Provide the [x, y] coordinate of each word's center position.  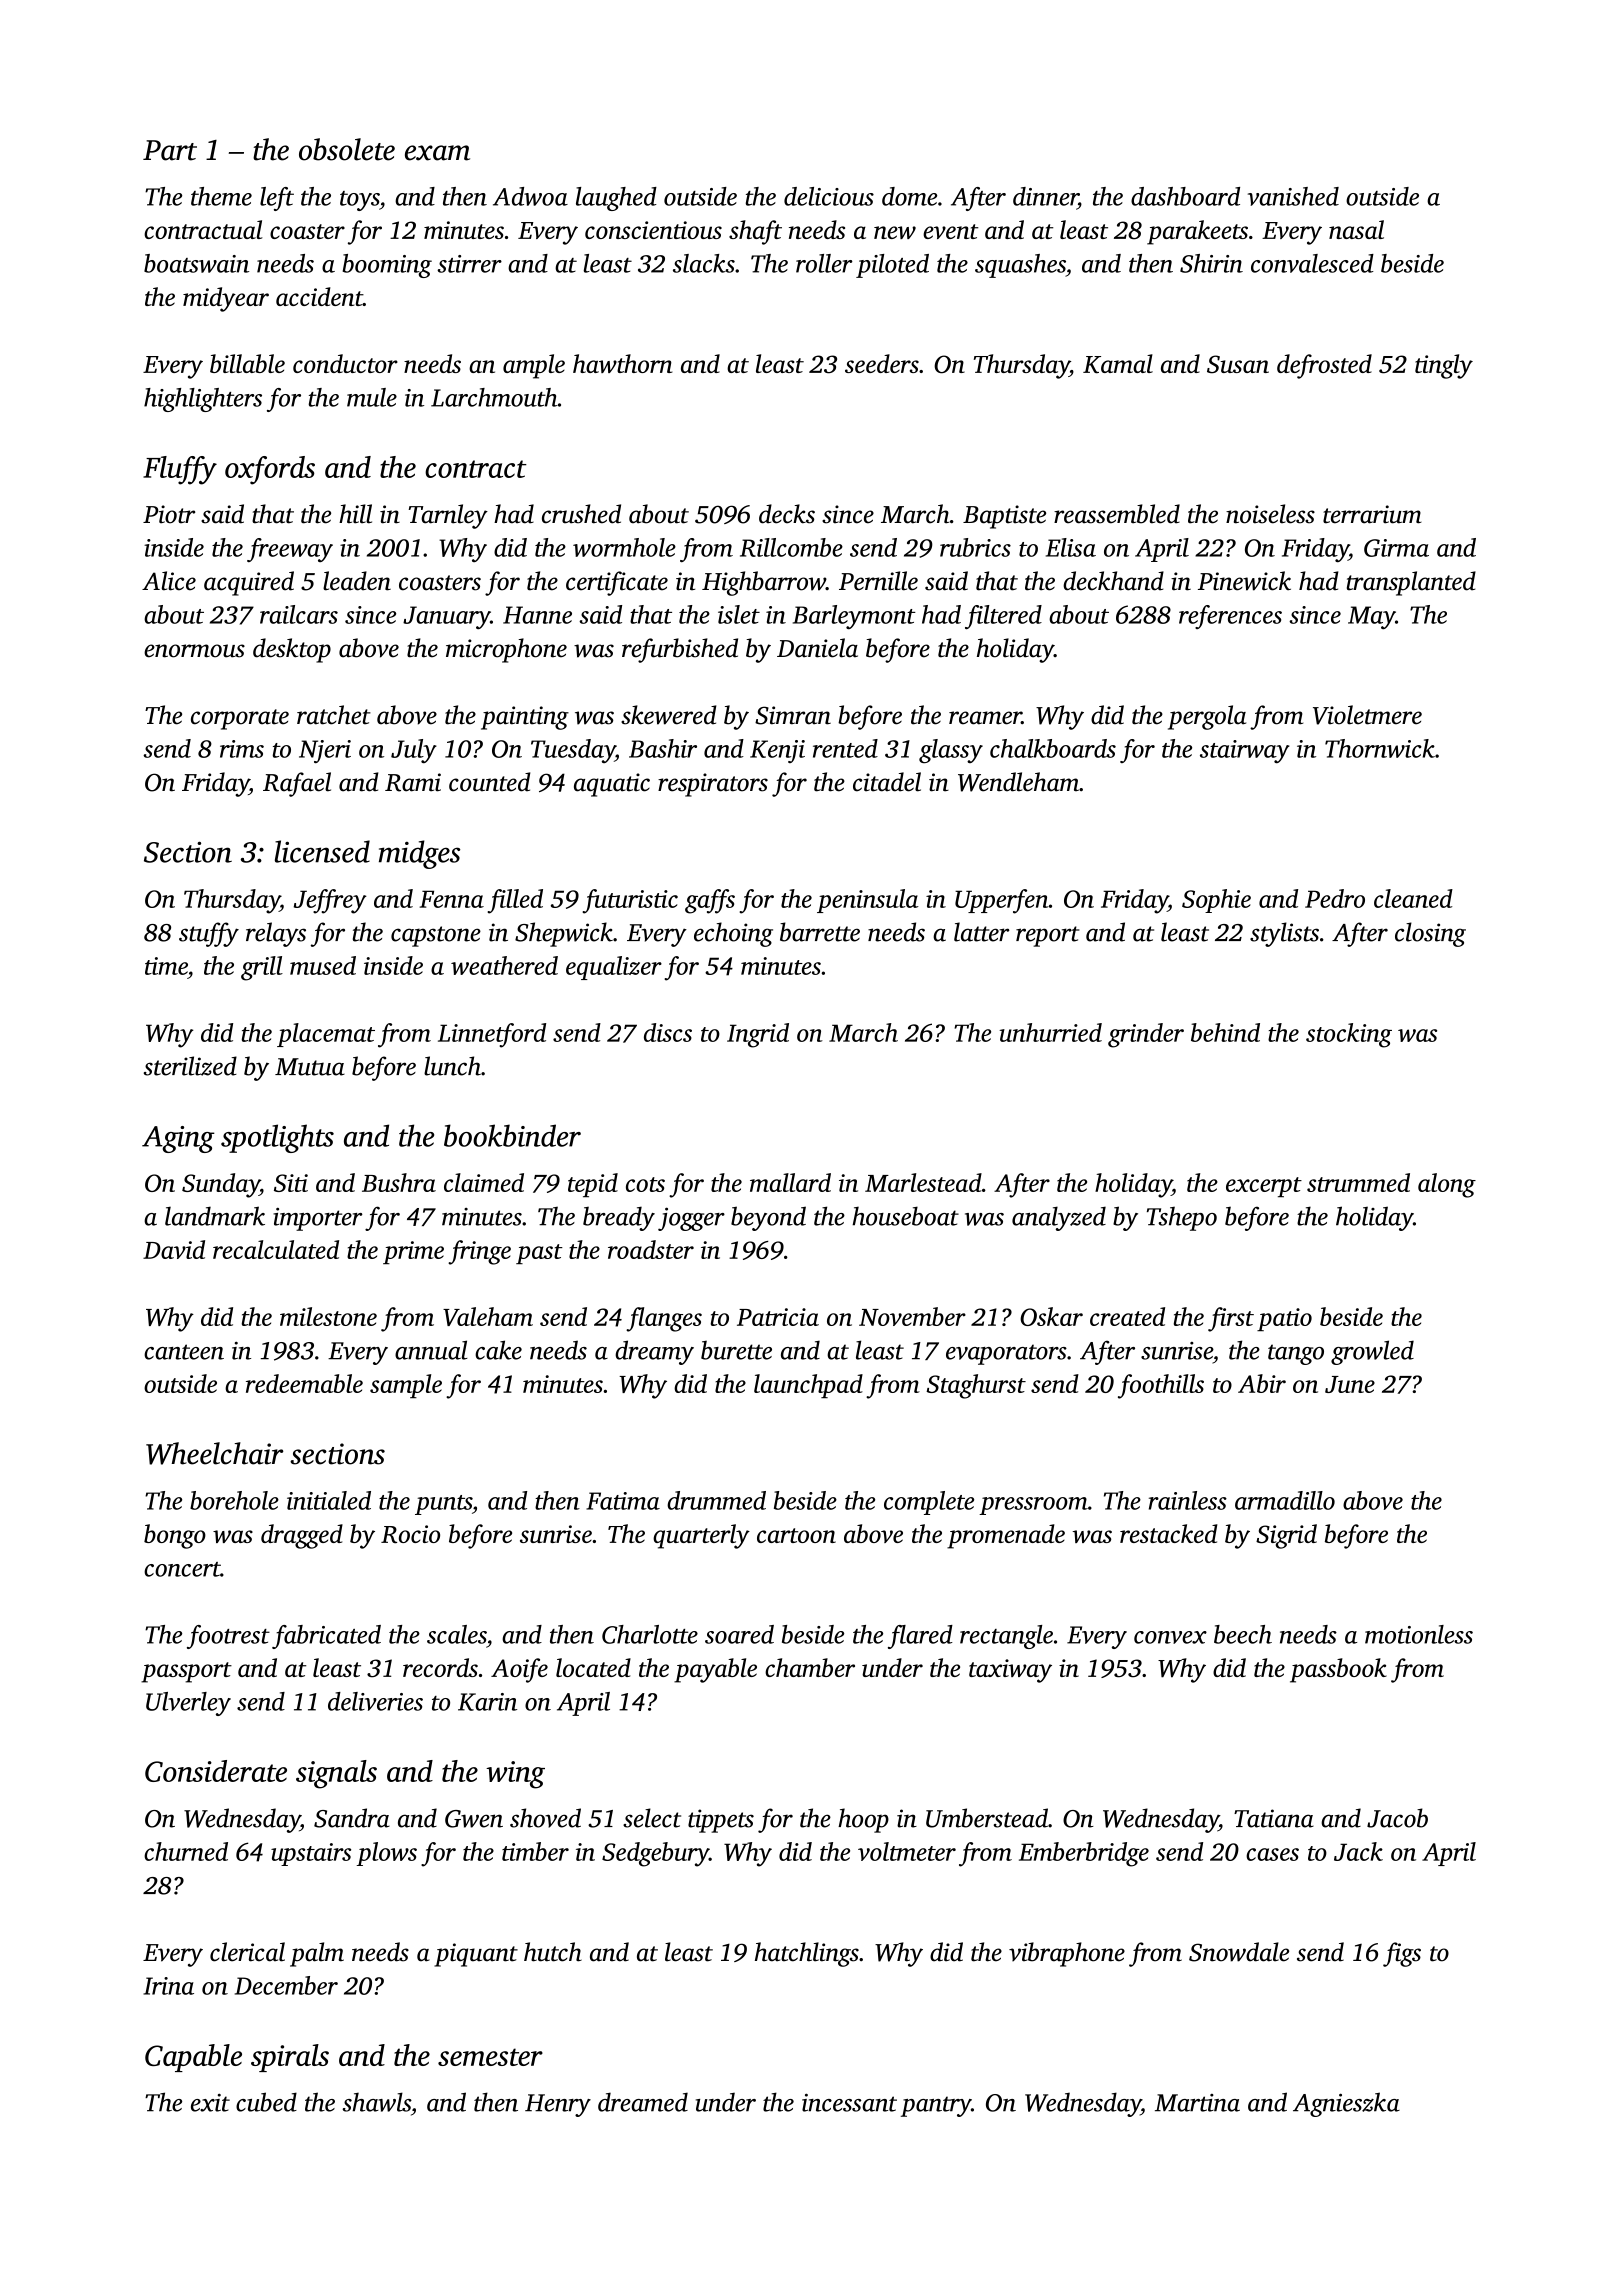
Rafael [297, 784]
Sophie [1216, 901]
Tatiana [1274, 1818]
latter [982, 932]
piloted [892, 266]
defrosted [1324, 366]
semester [490, 2057]
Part [170, 150]
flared [920, 1637]
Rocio [410, 1534]
